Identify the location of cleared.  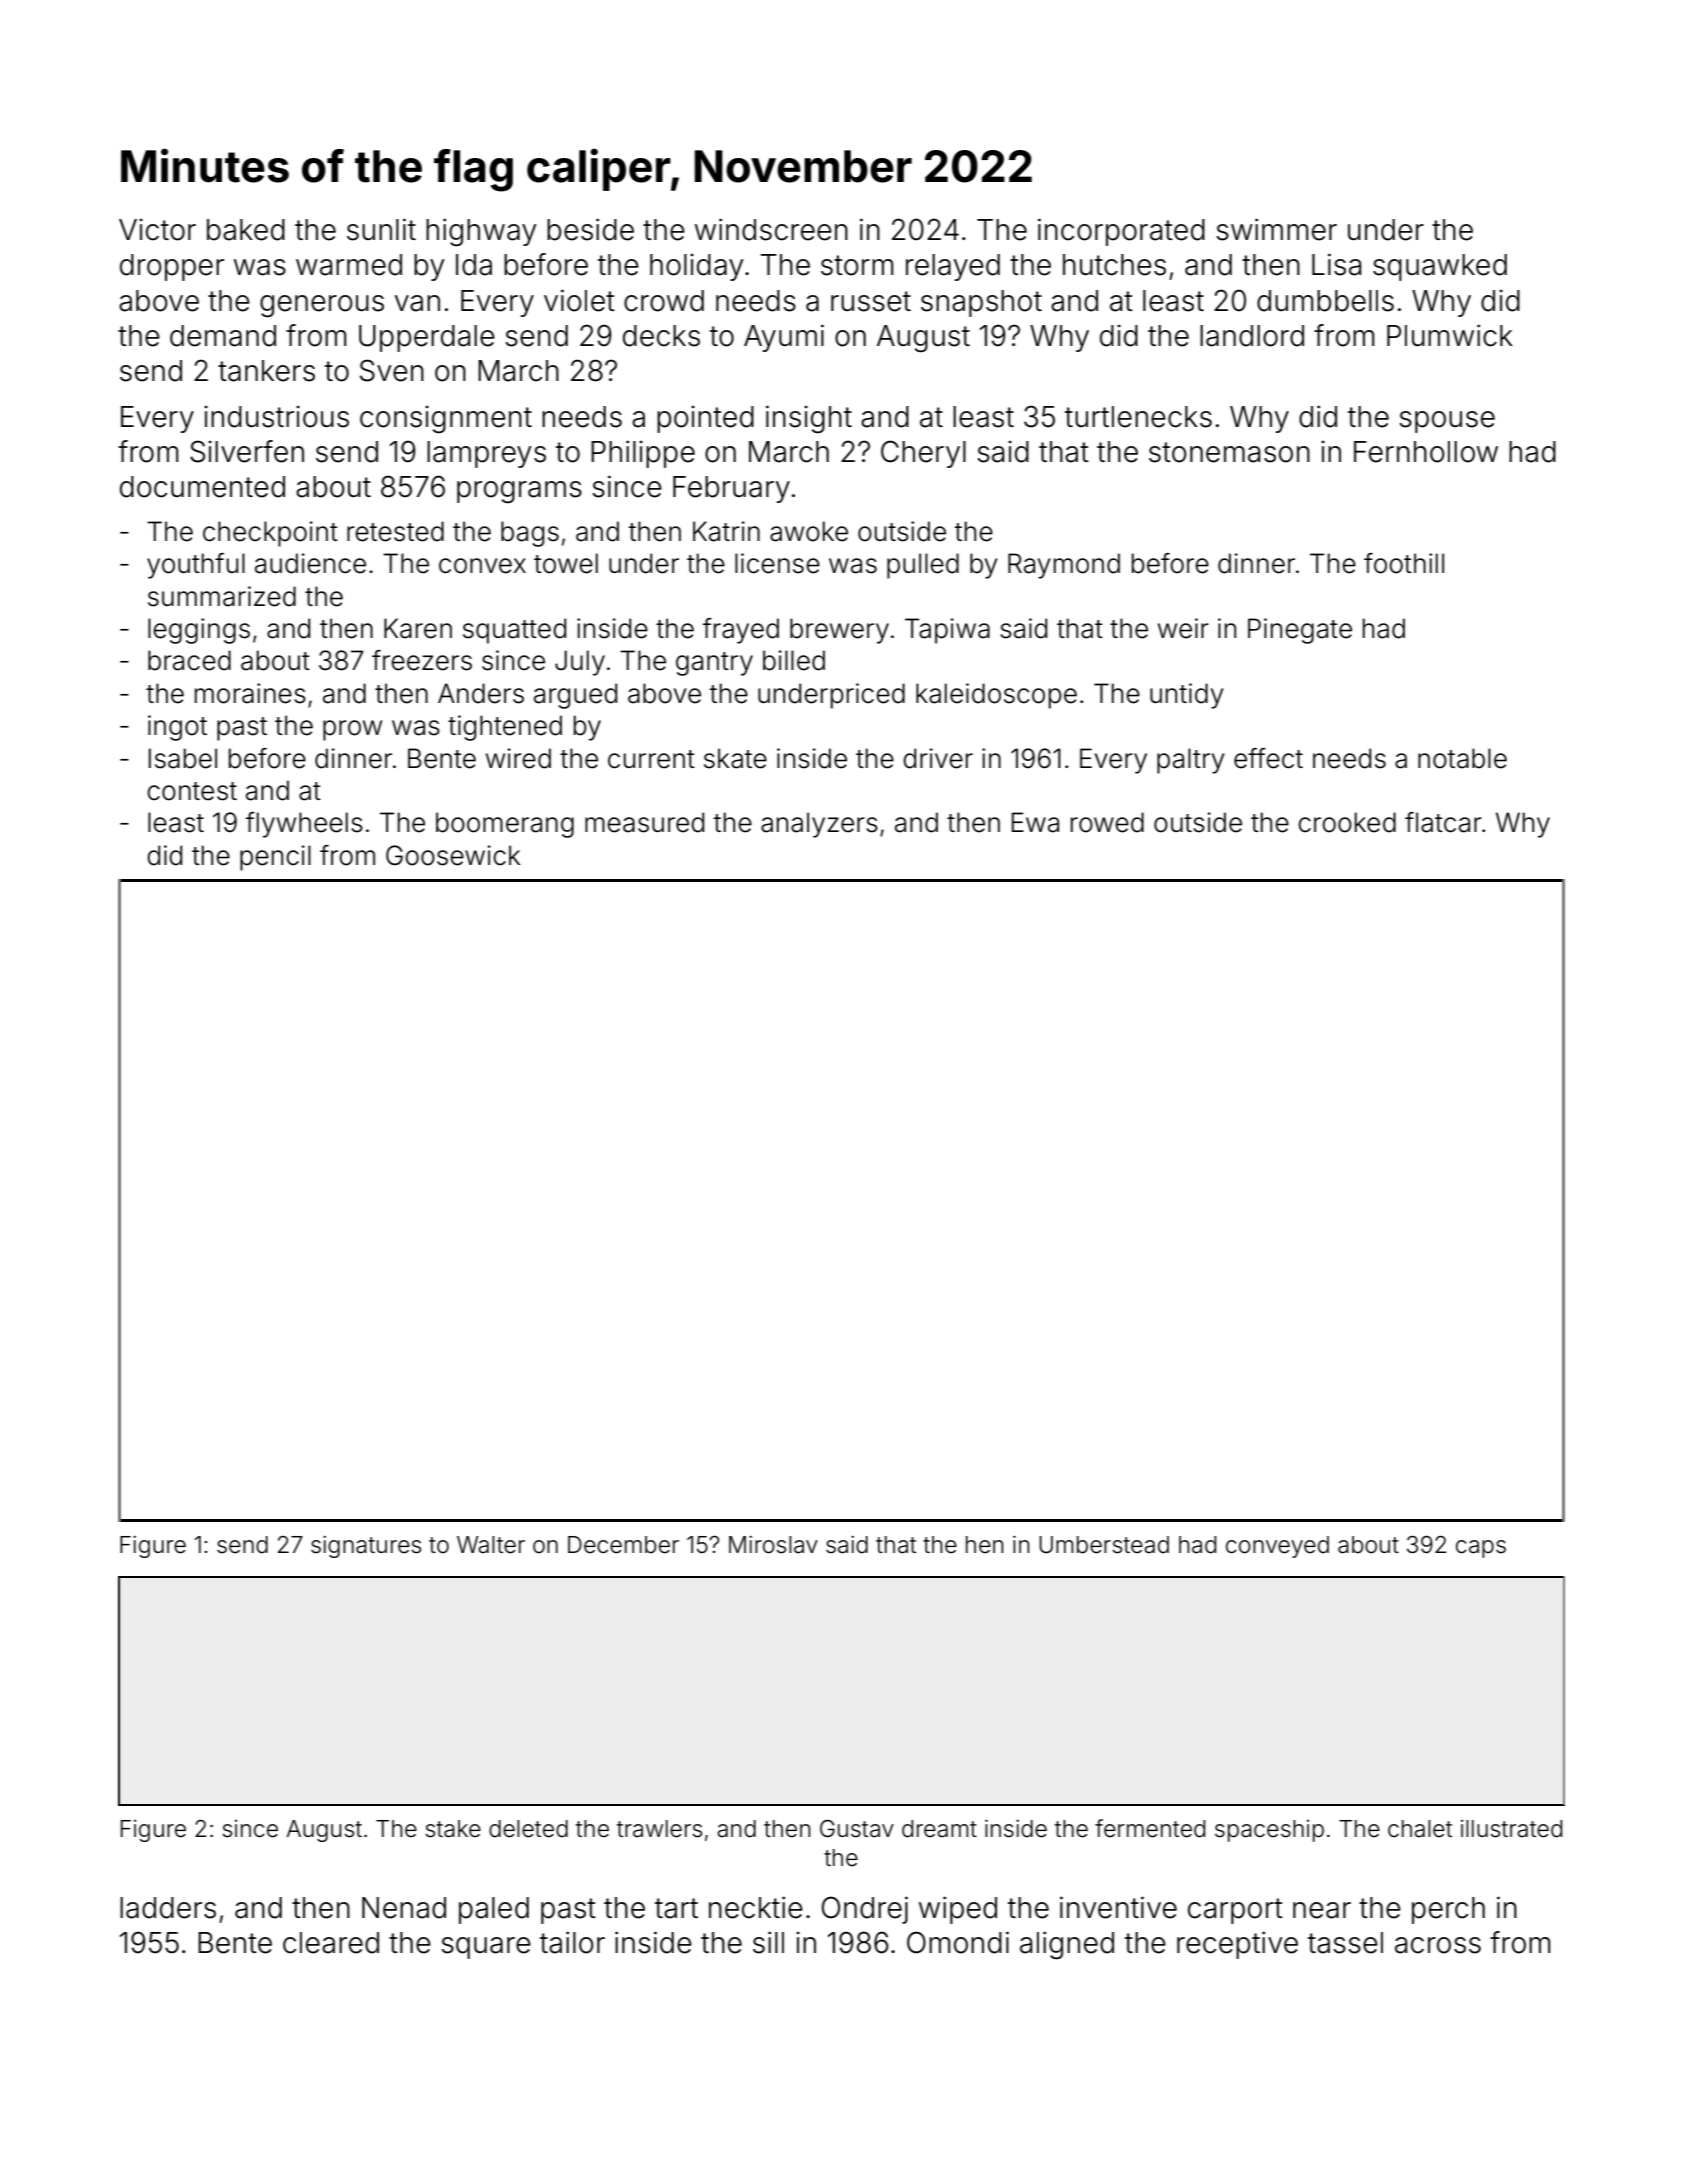
(331, 1943).
